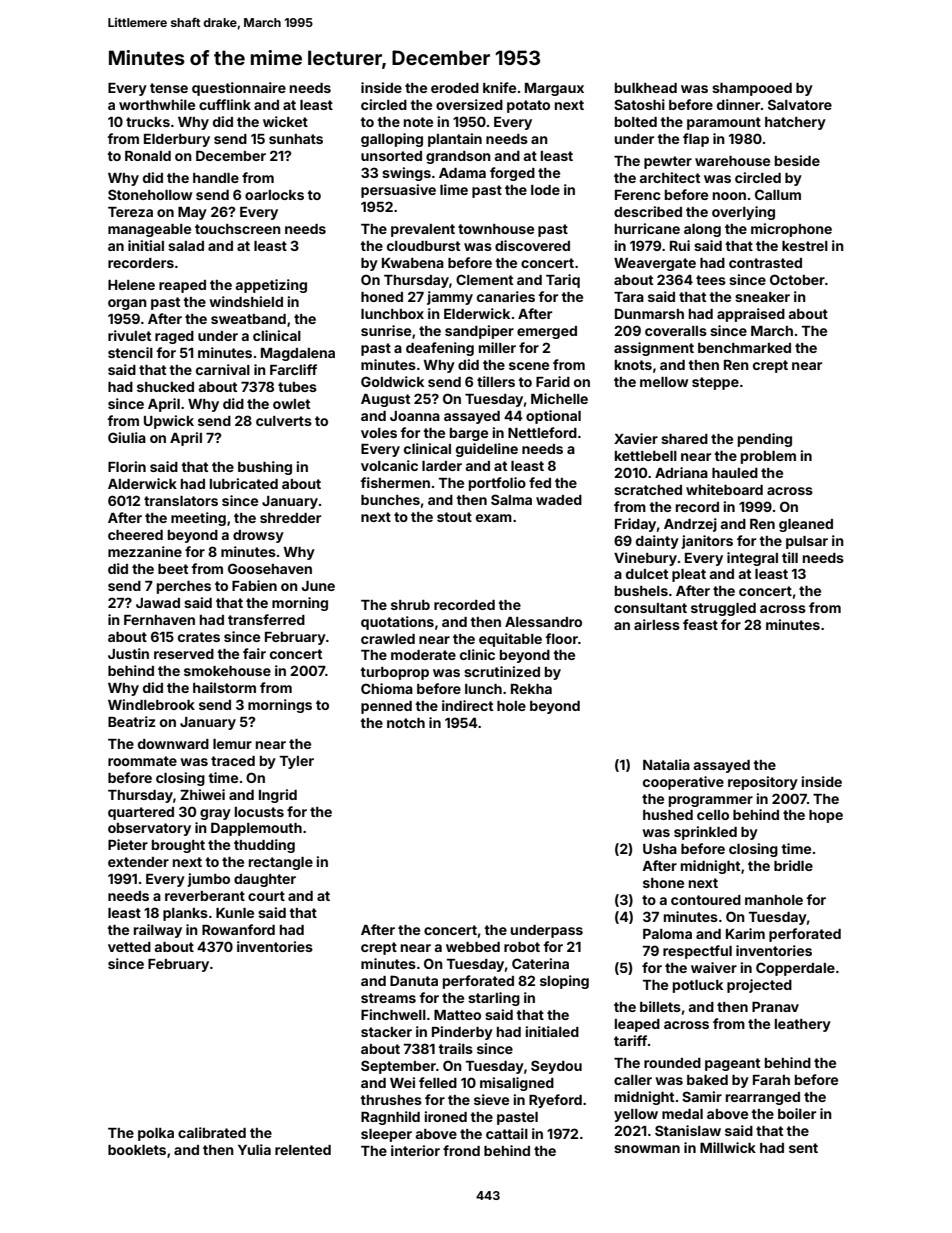 This screenshot has width=952, height=1233. Describe the element at coordinates (169, 88) in the screenshot. I see `tense` at that location.
